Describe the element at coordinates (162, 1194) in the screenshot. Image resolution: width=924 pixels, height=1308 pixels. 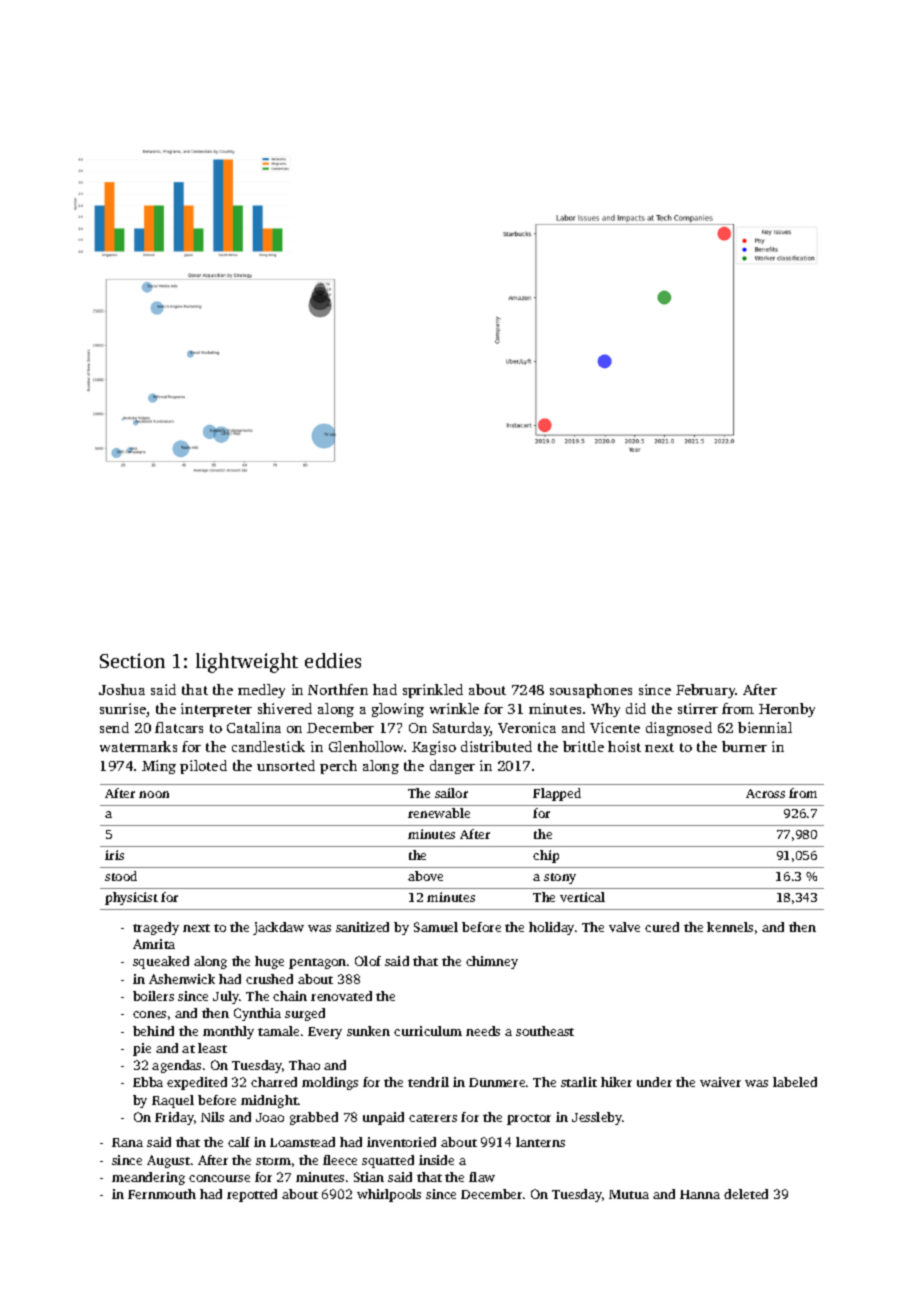
I see `Fernmouth` at that location.
